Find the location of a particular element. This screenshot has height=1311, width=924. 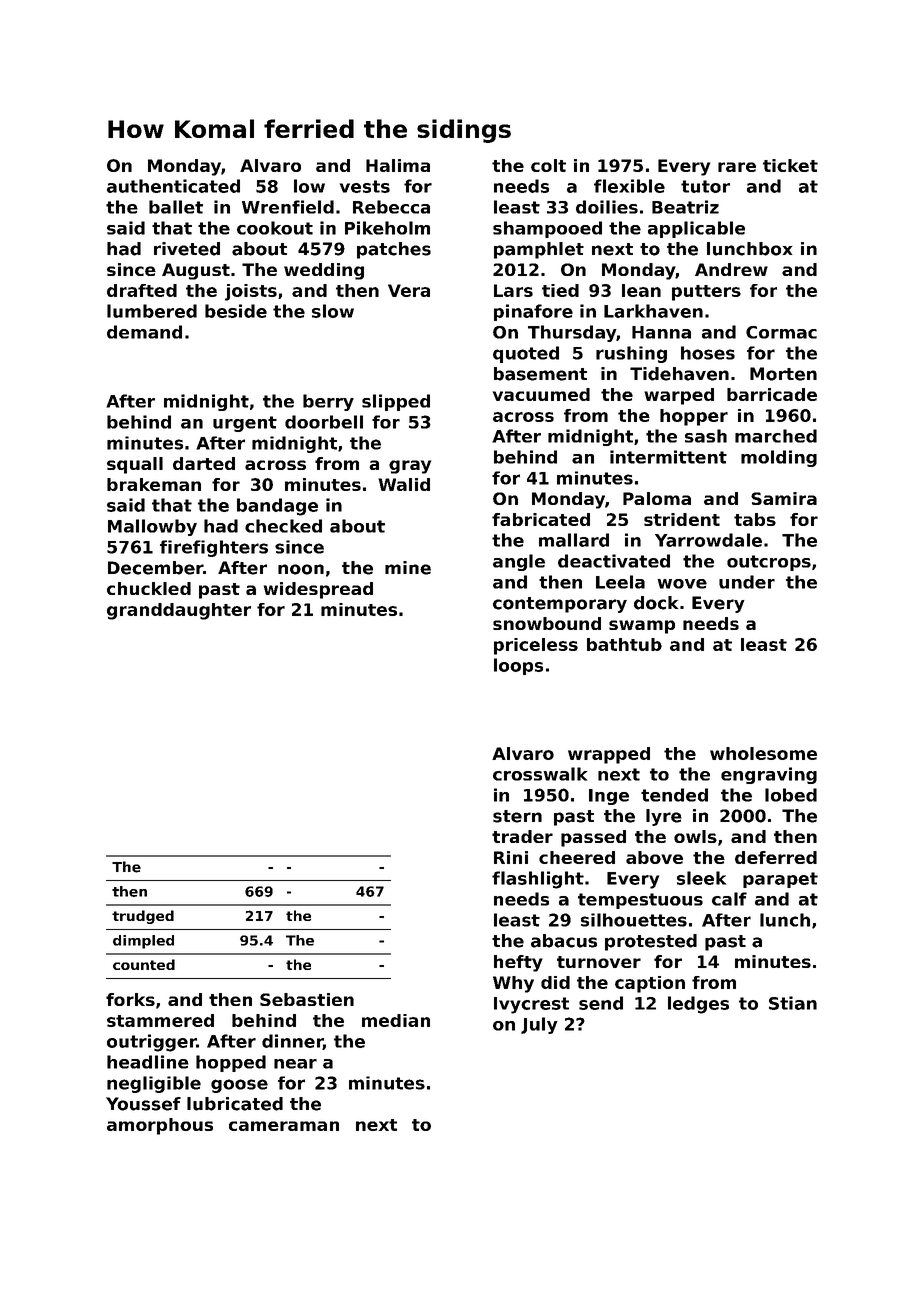

loops is located at coordinates (518, 666).
